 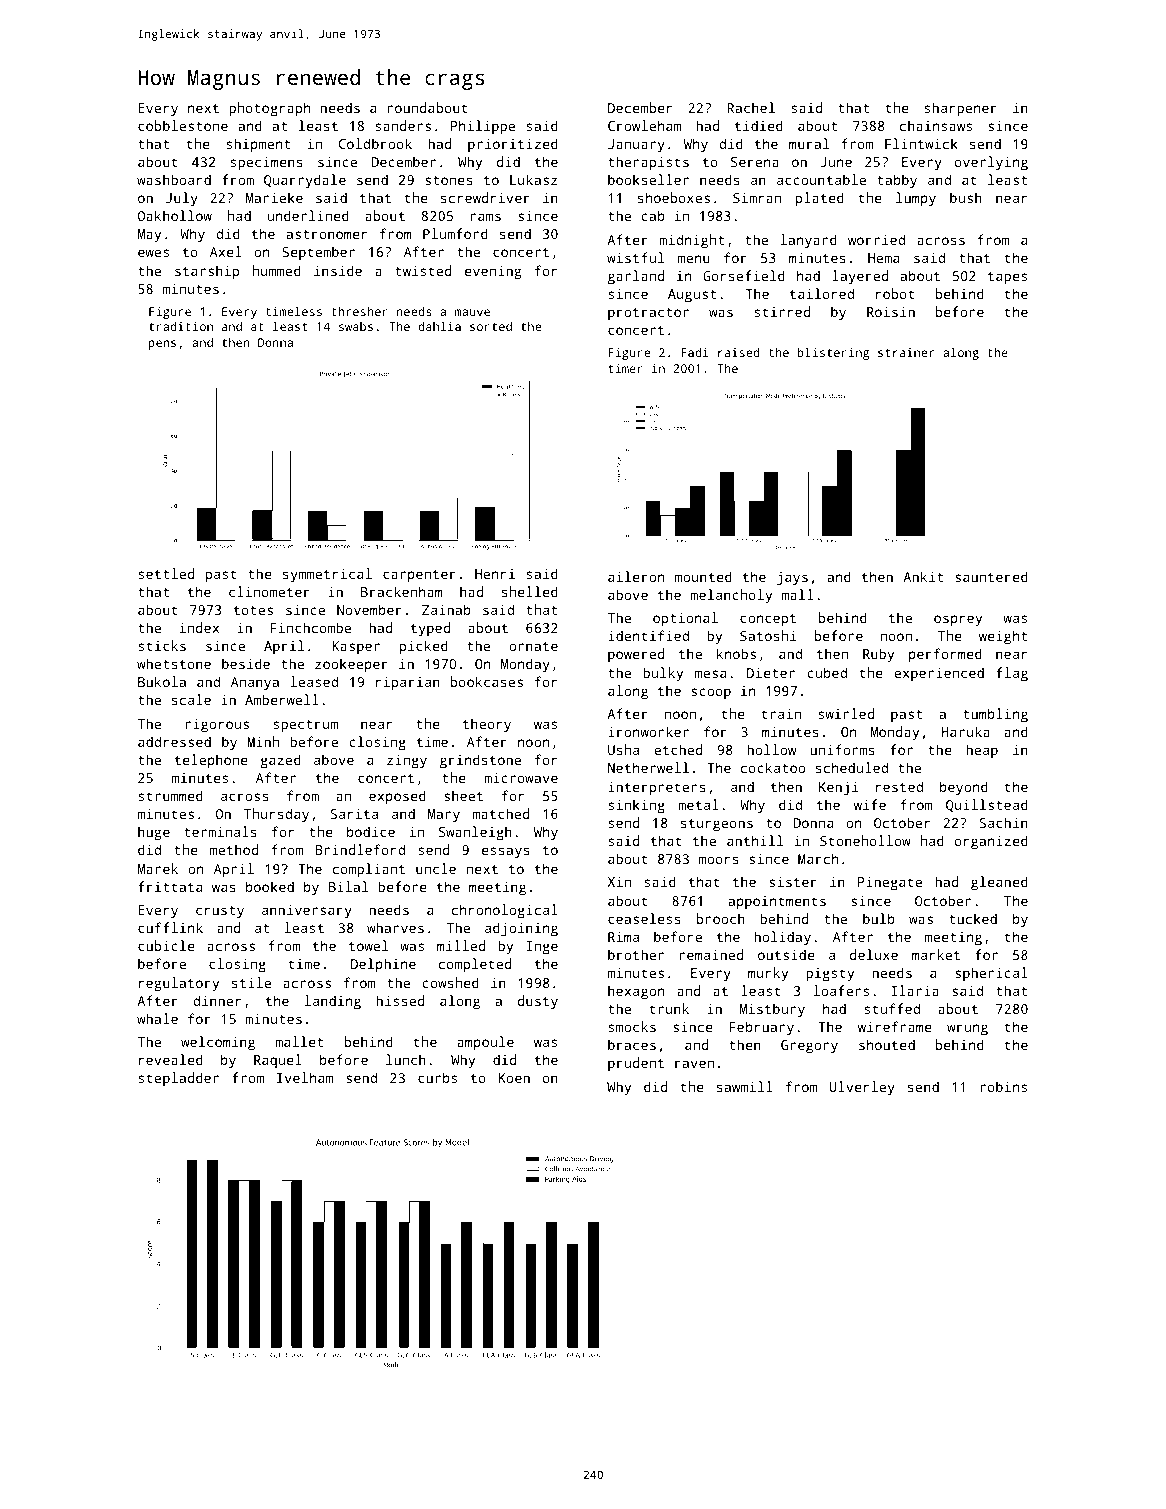 I want to click on ironworker, so click(x=648, y=731).
